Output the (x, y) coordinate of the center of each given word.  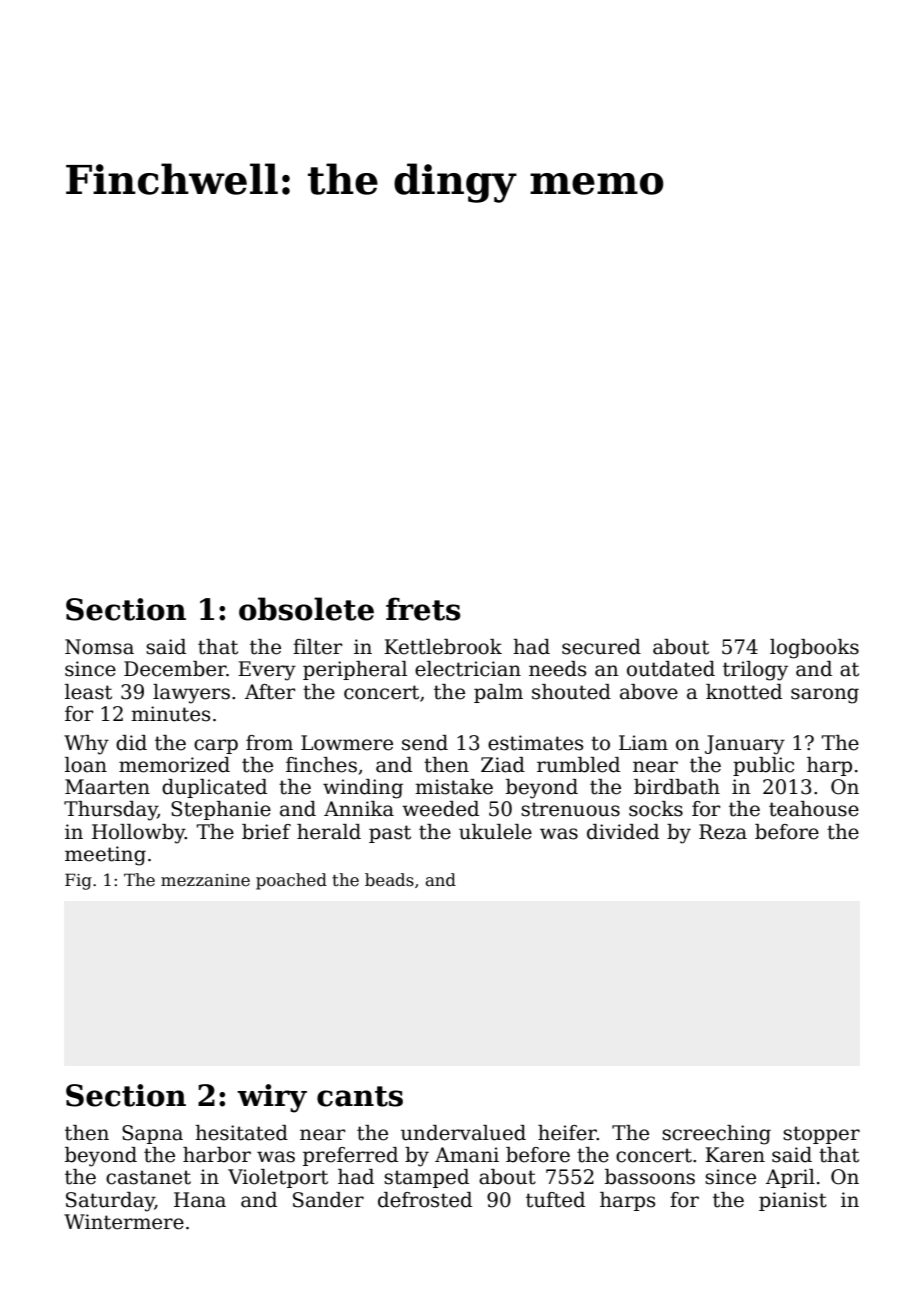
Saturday (110, 1202)
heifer (567, 1133)
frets (423, 609)
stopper (821, 1135)
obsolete (306, 609)
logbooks (814, 649)
